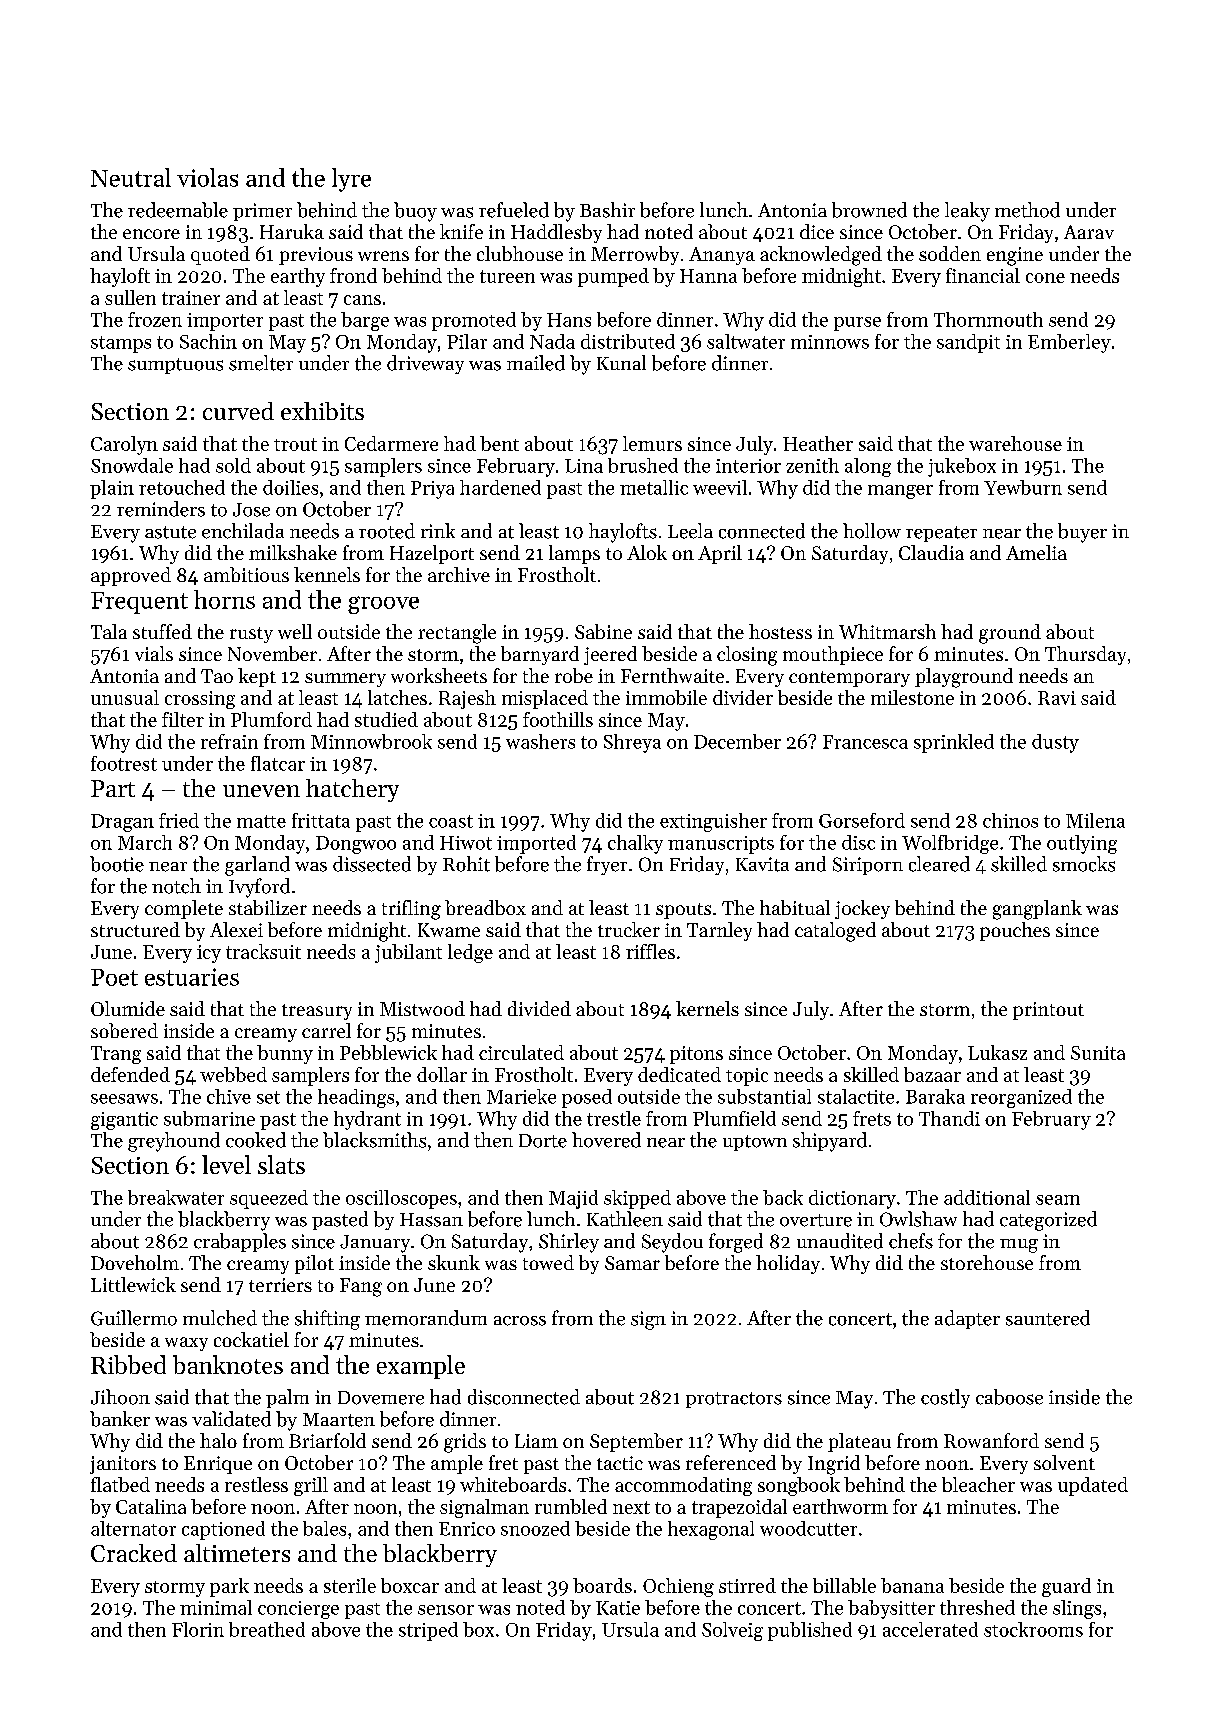 The image size is (1224, 1731). Describe the element at coordinates (536, 363) in the document. I see `mailed` at that location.
